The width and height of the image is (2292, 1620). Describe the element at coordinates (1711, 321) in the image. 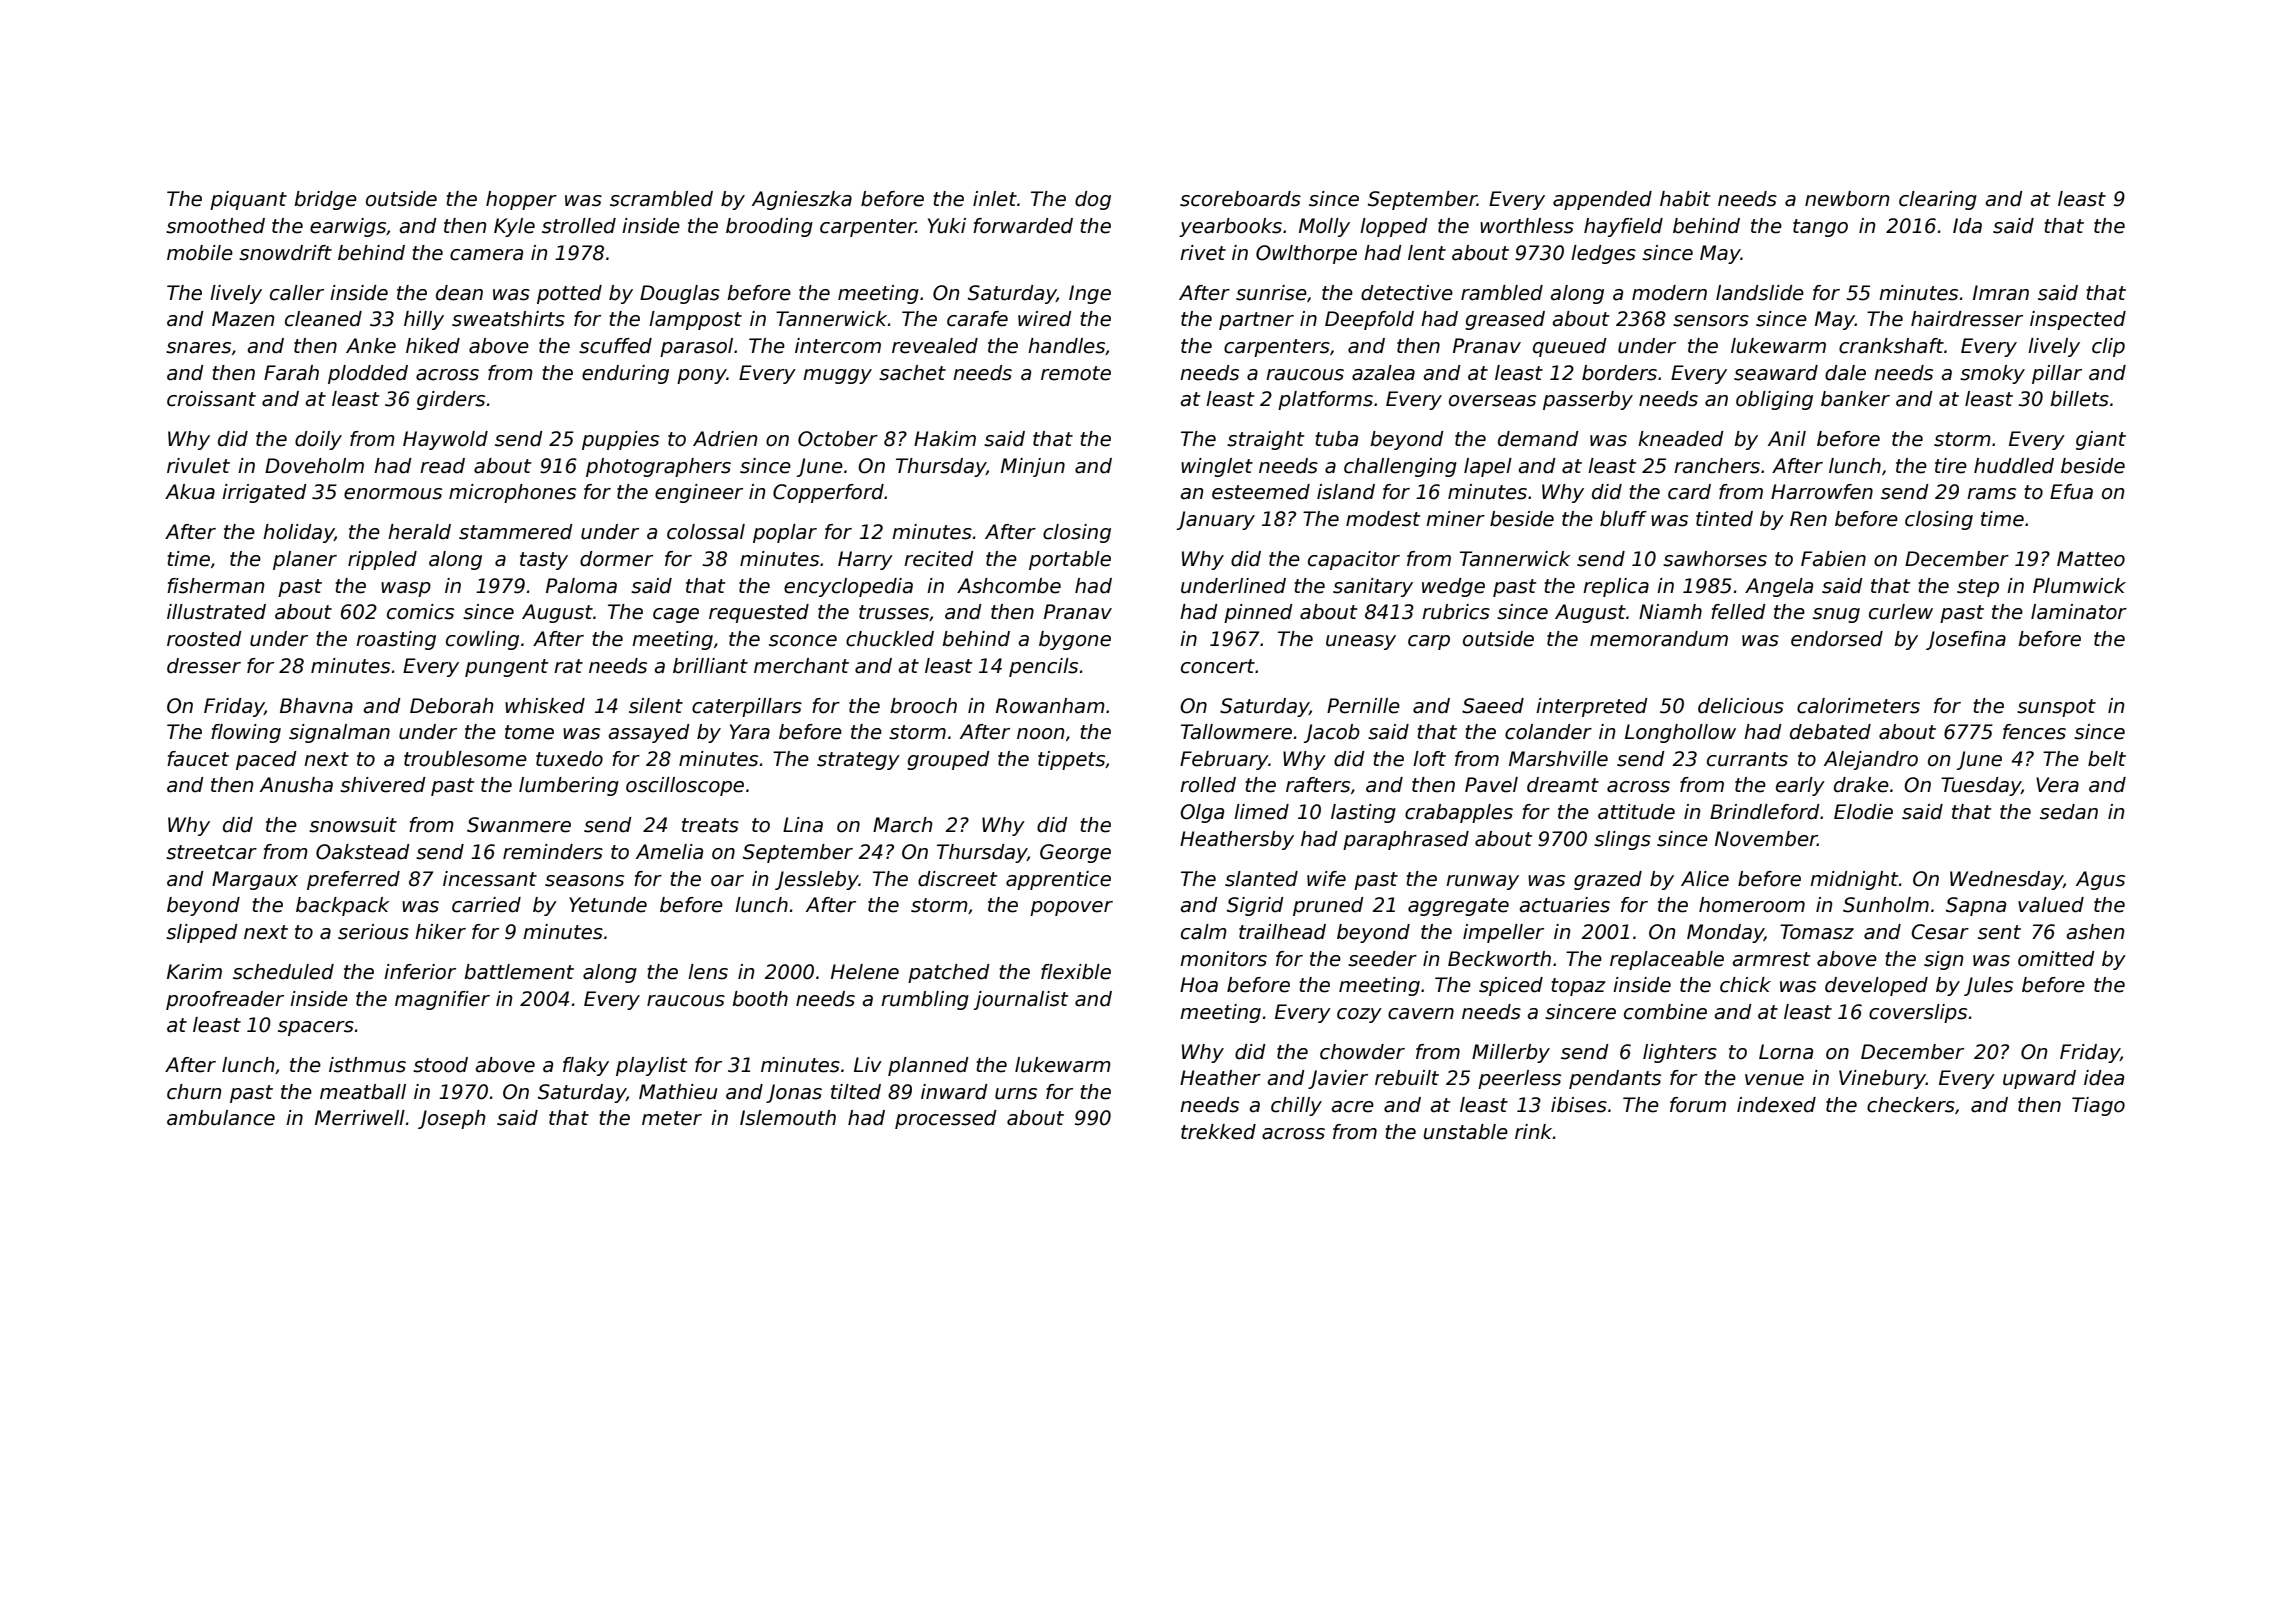

I see `sensors` at that location.
